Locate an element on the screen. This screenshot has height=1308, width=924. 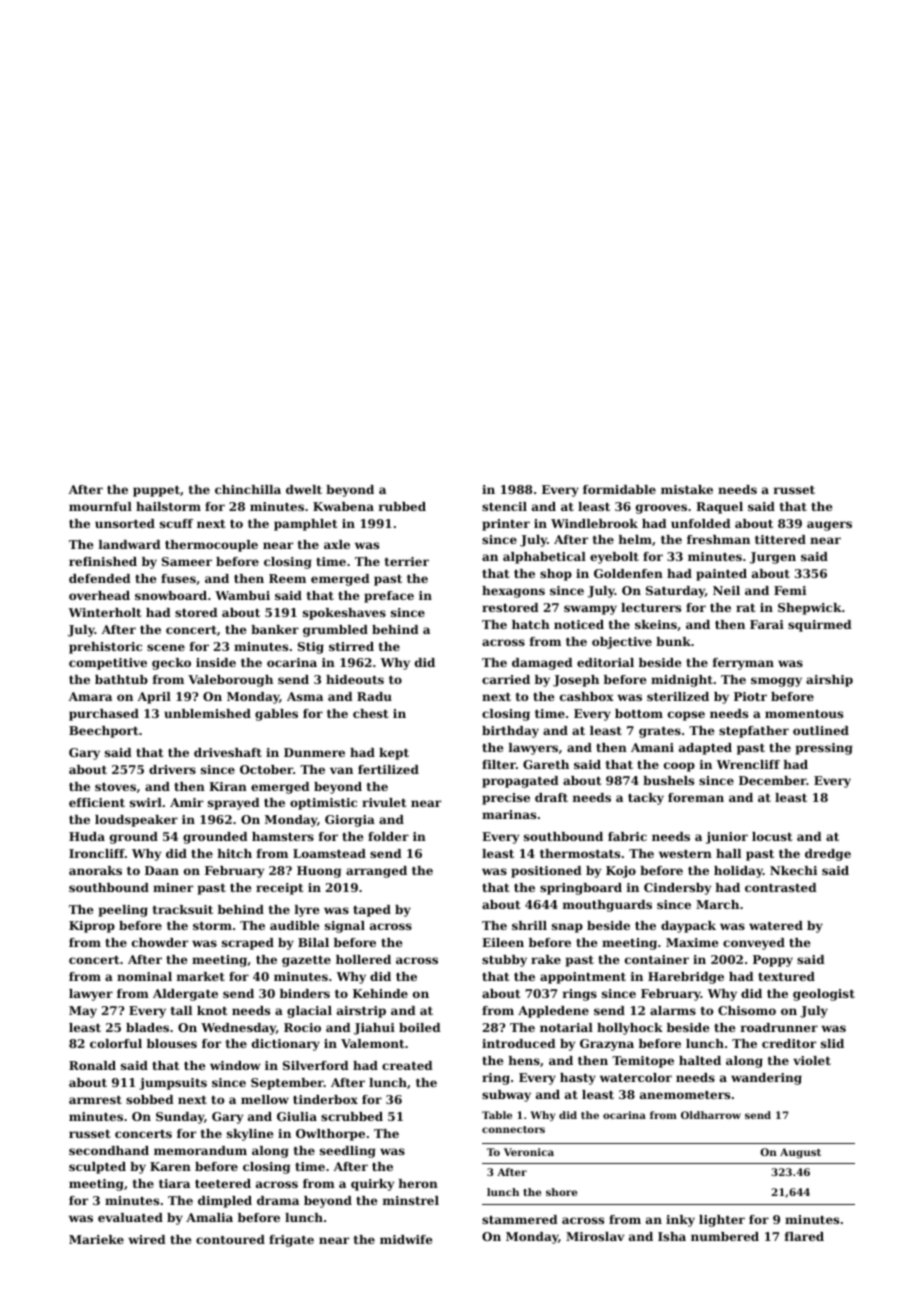
formidable is located at coordinates (619, 489).
